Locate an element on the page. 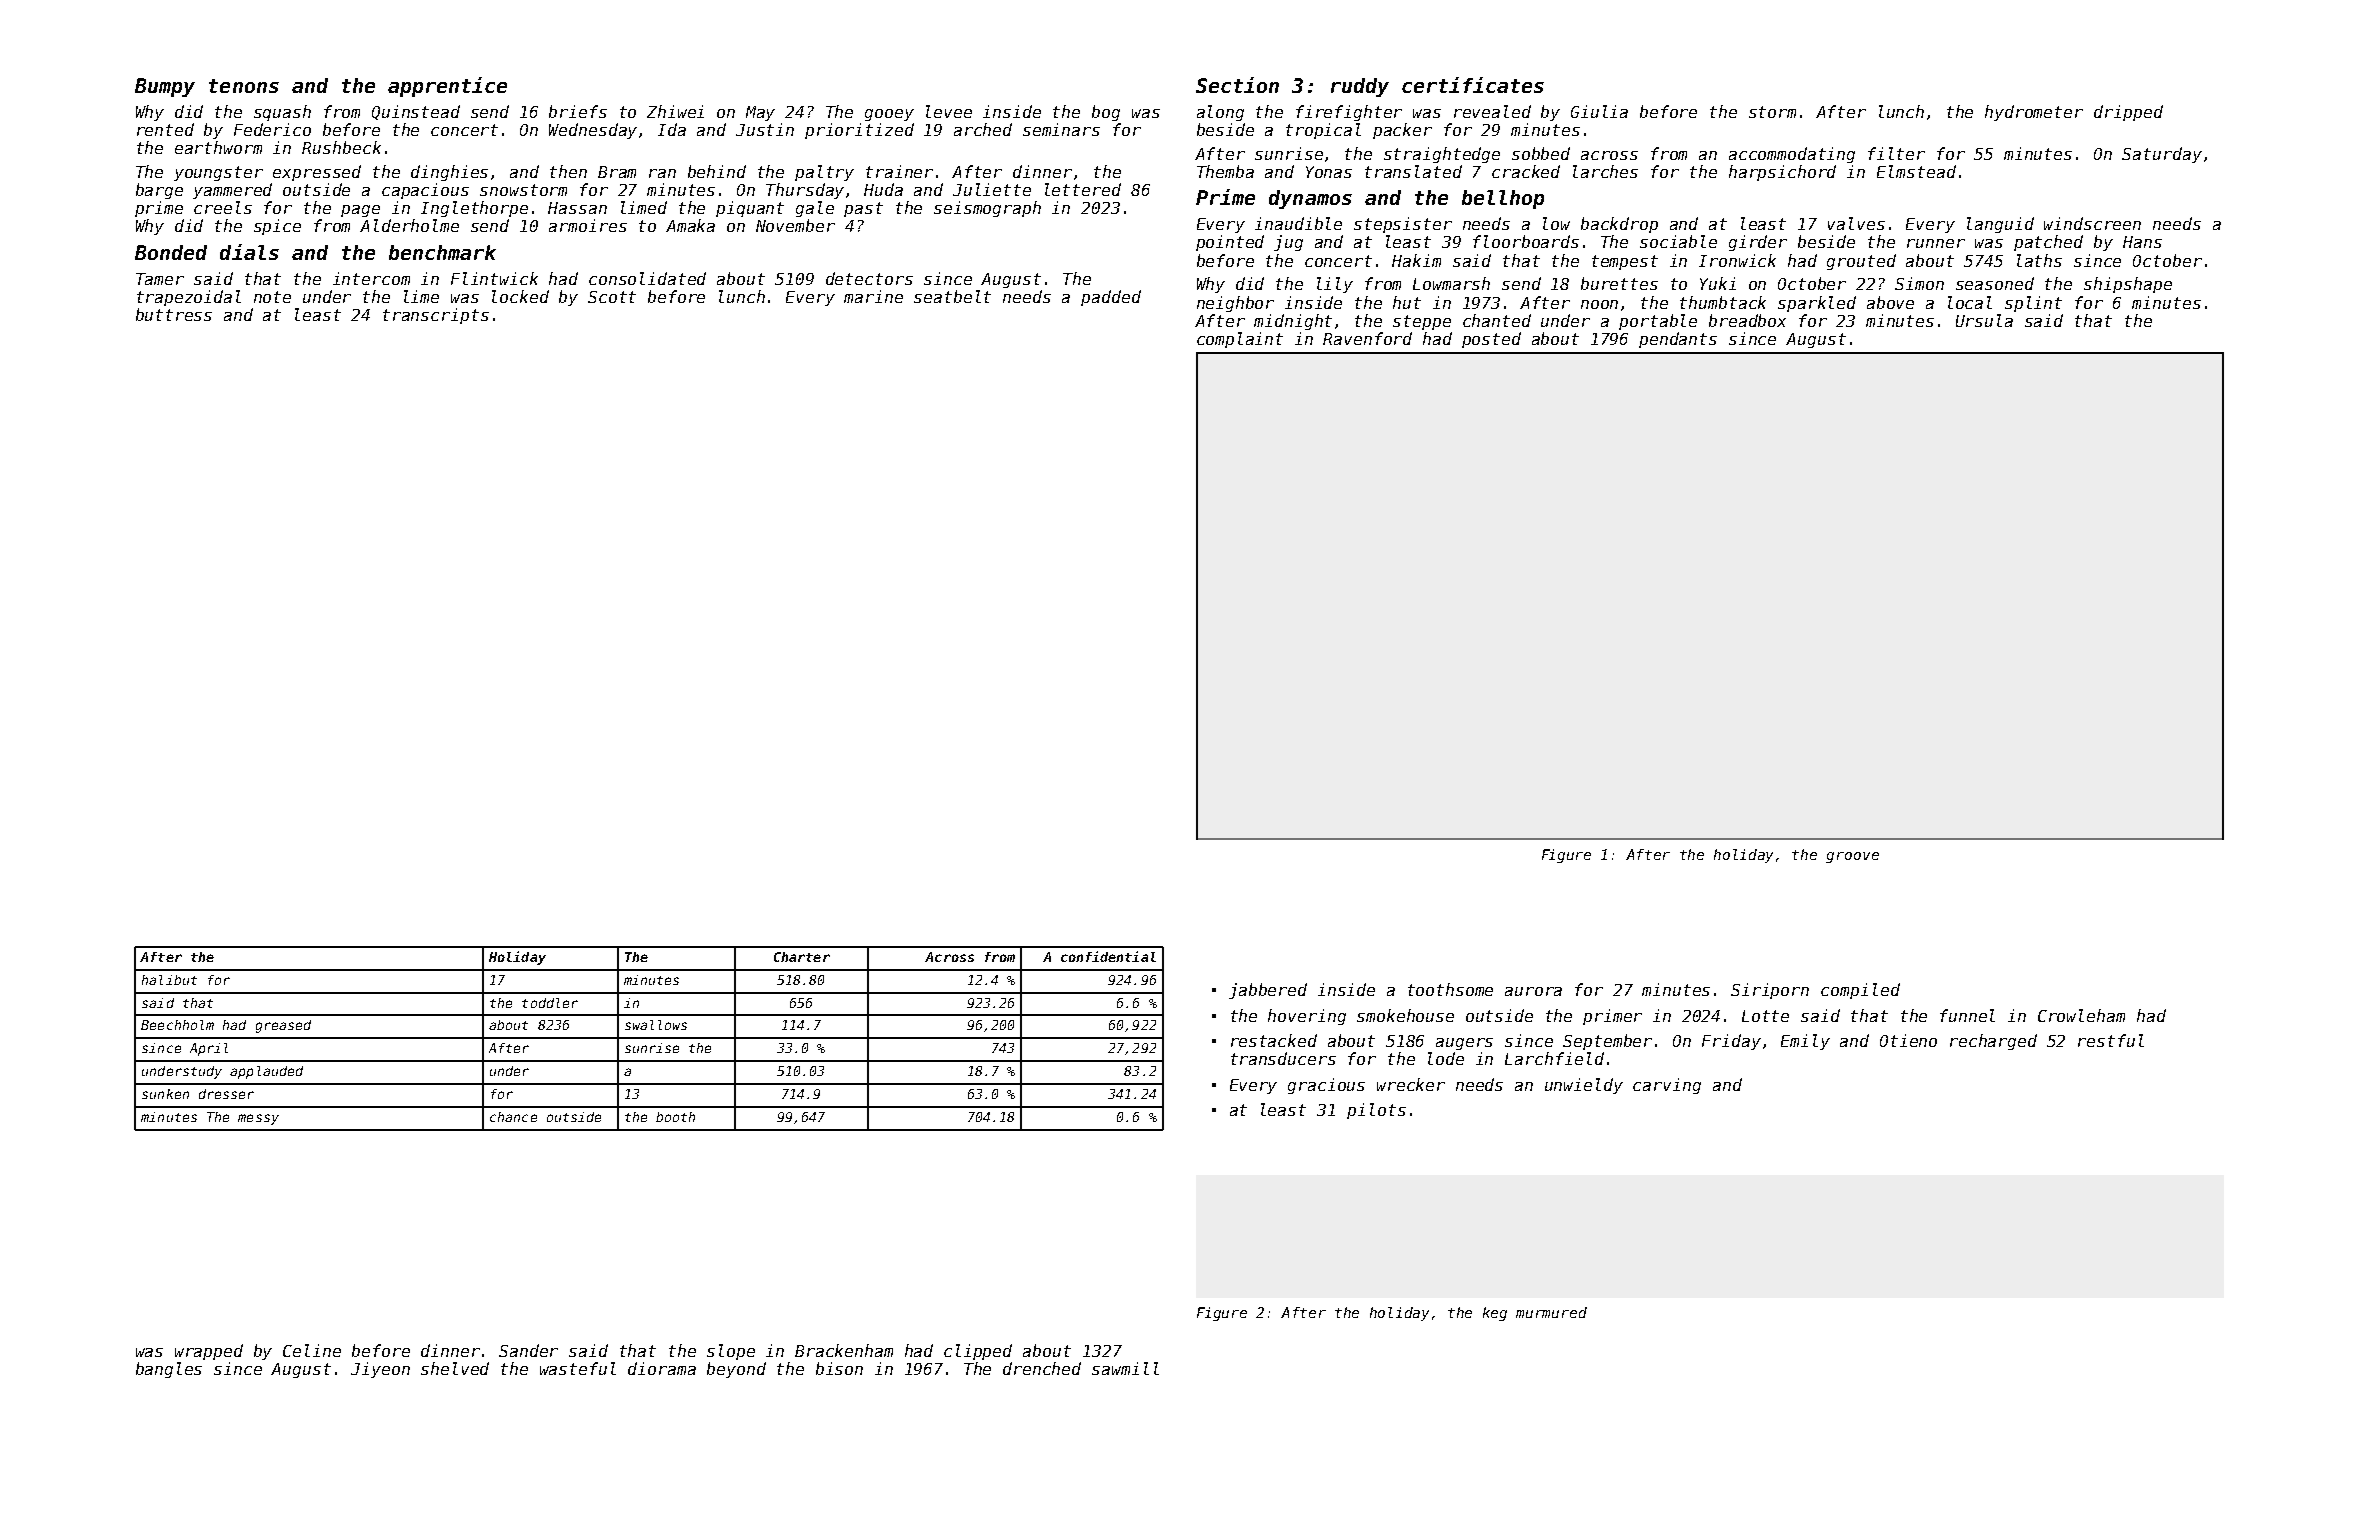  Ursula is located at coordinates (1984, 320).
